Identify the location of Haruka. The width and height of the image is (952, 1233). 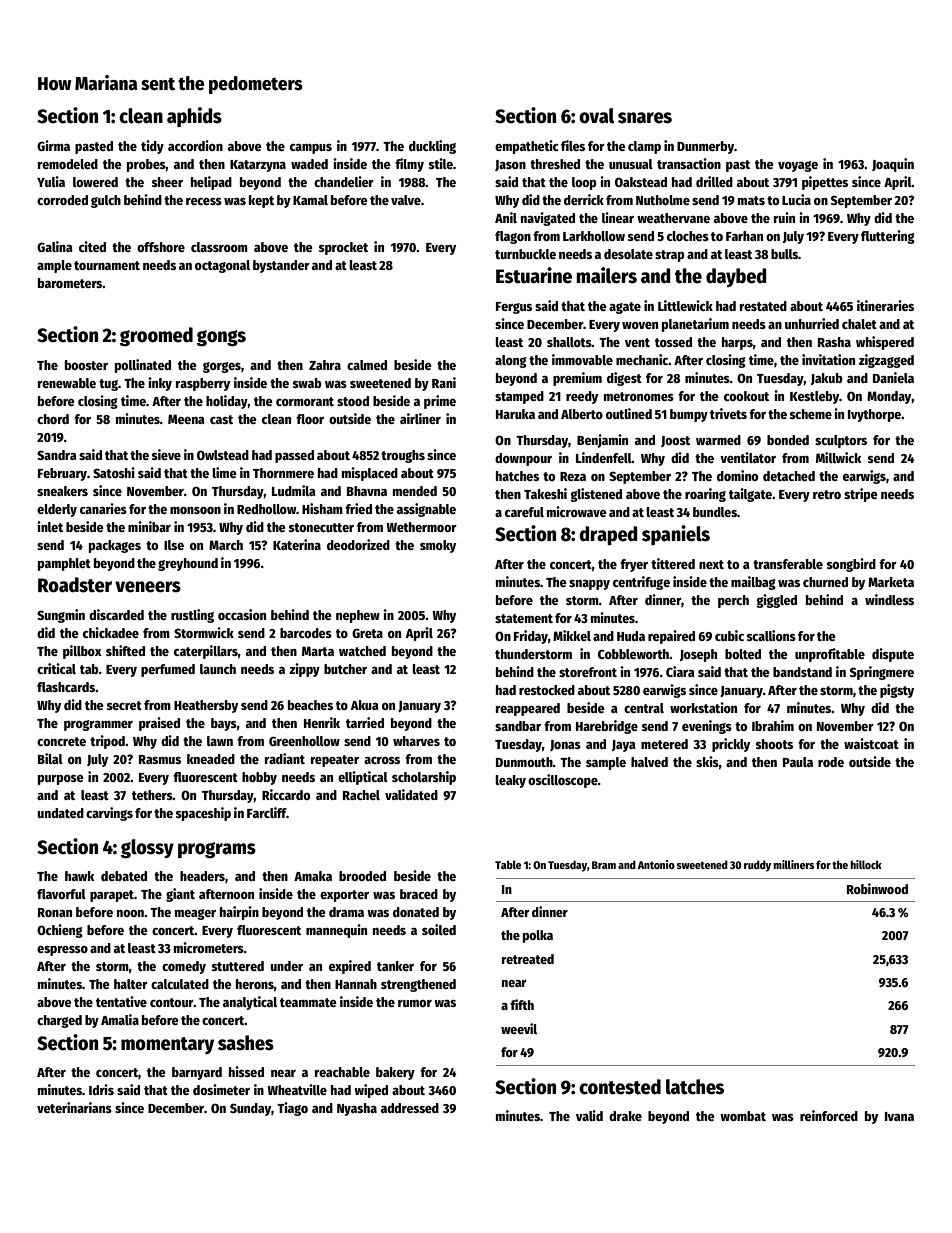
(515, 414).
